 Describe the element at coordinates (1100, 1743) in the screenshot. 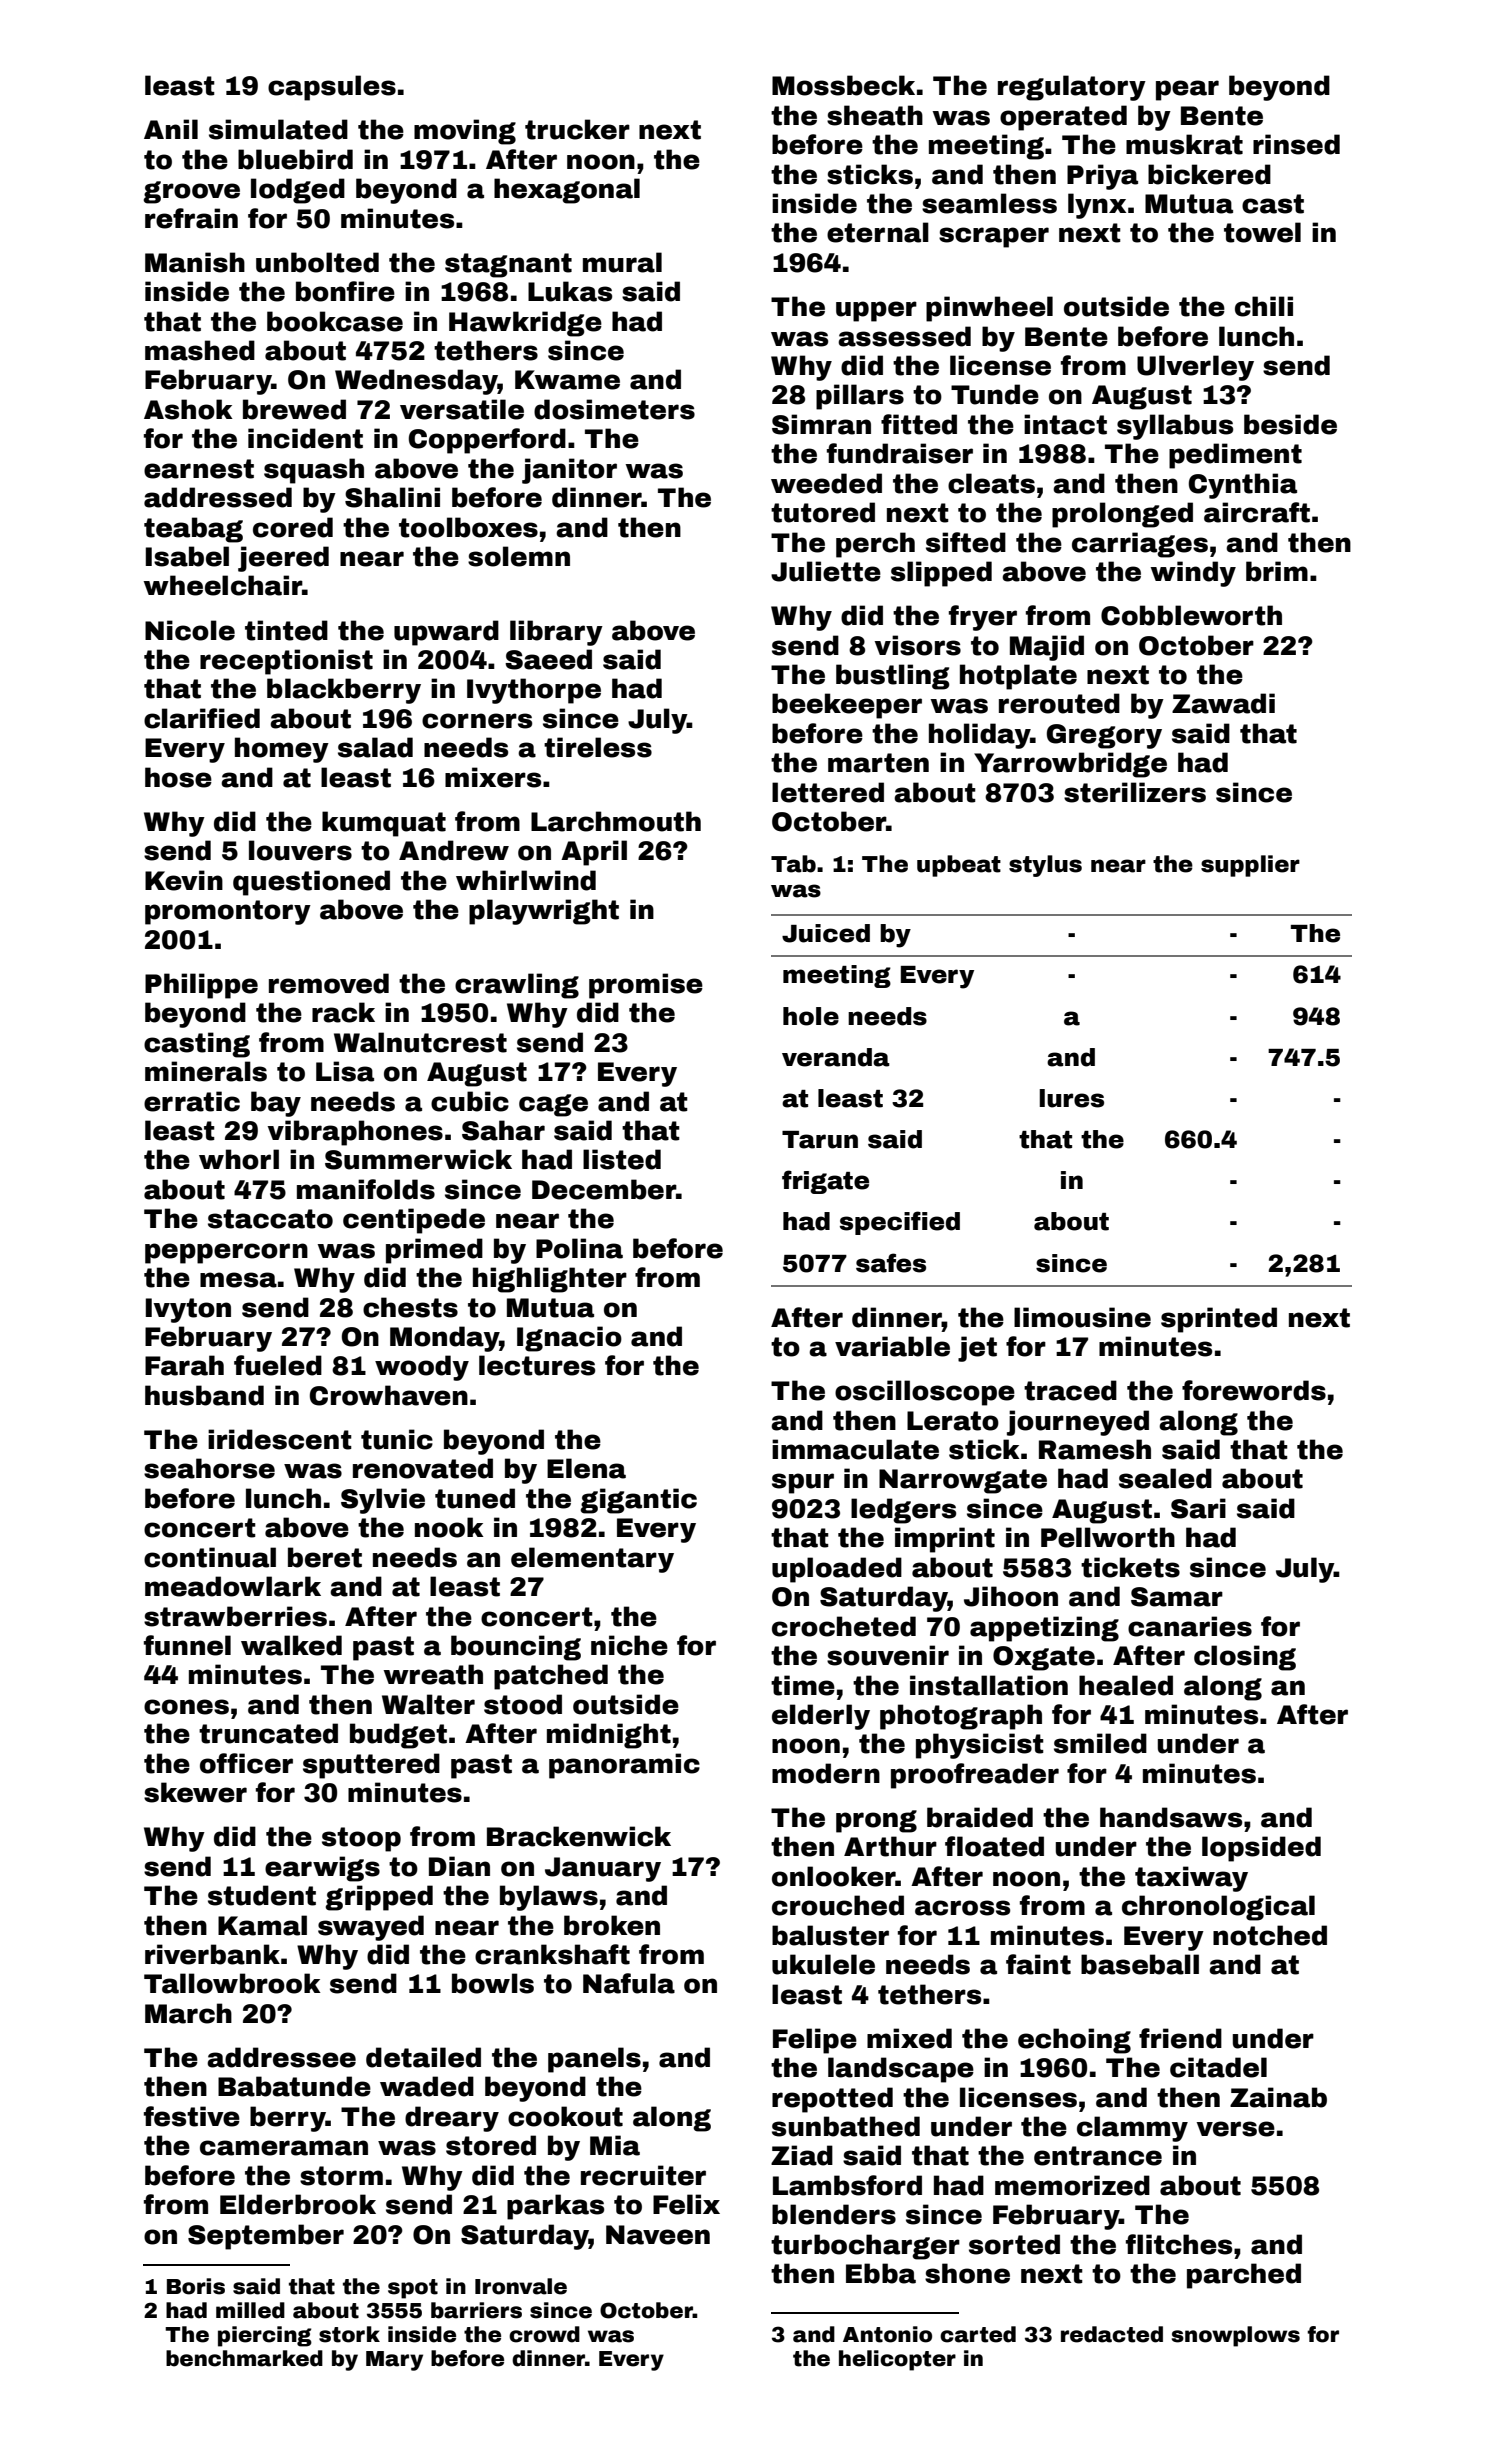

I see `smiled` at that location.
